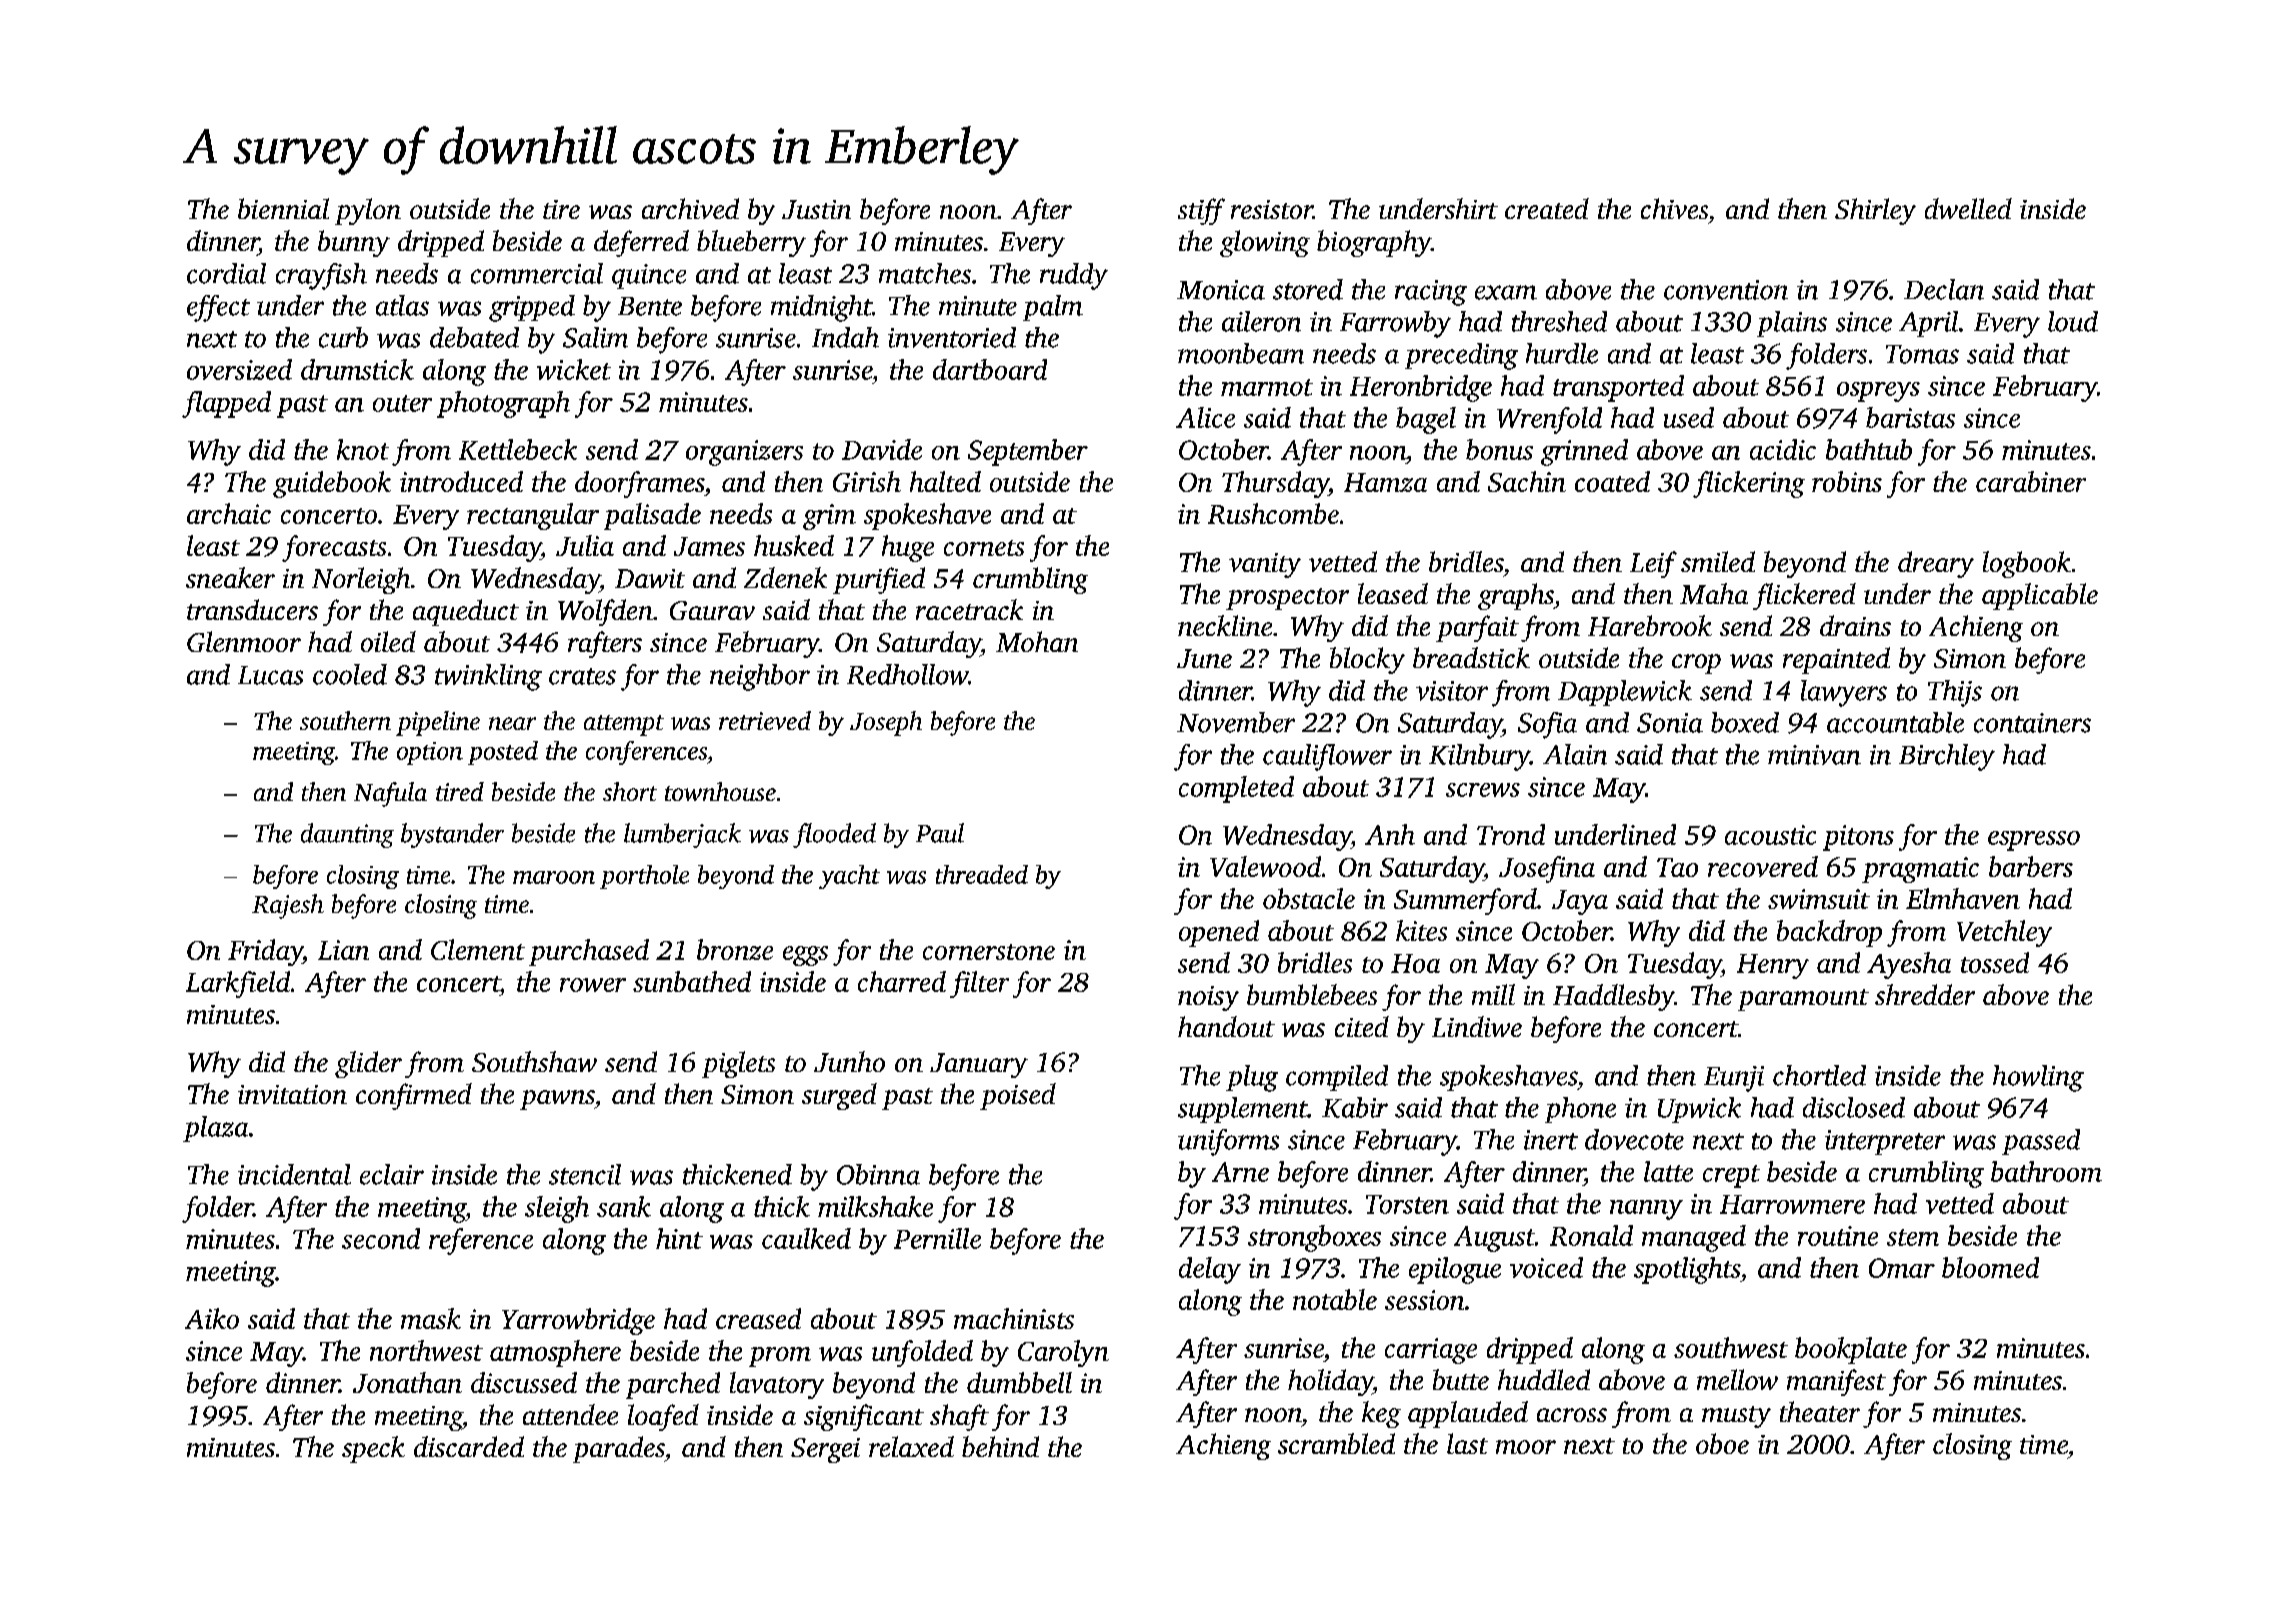 The height and width of the image is (1620, 2292). Describe the element at coordinates (1336, 1443) in the image. I see `scrambled` at that location.
